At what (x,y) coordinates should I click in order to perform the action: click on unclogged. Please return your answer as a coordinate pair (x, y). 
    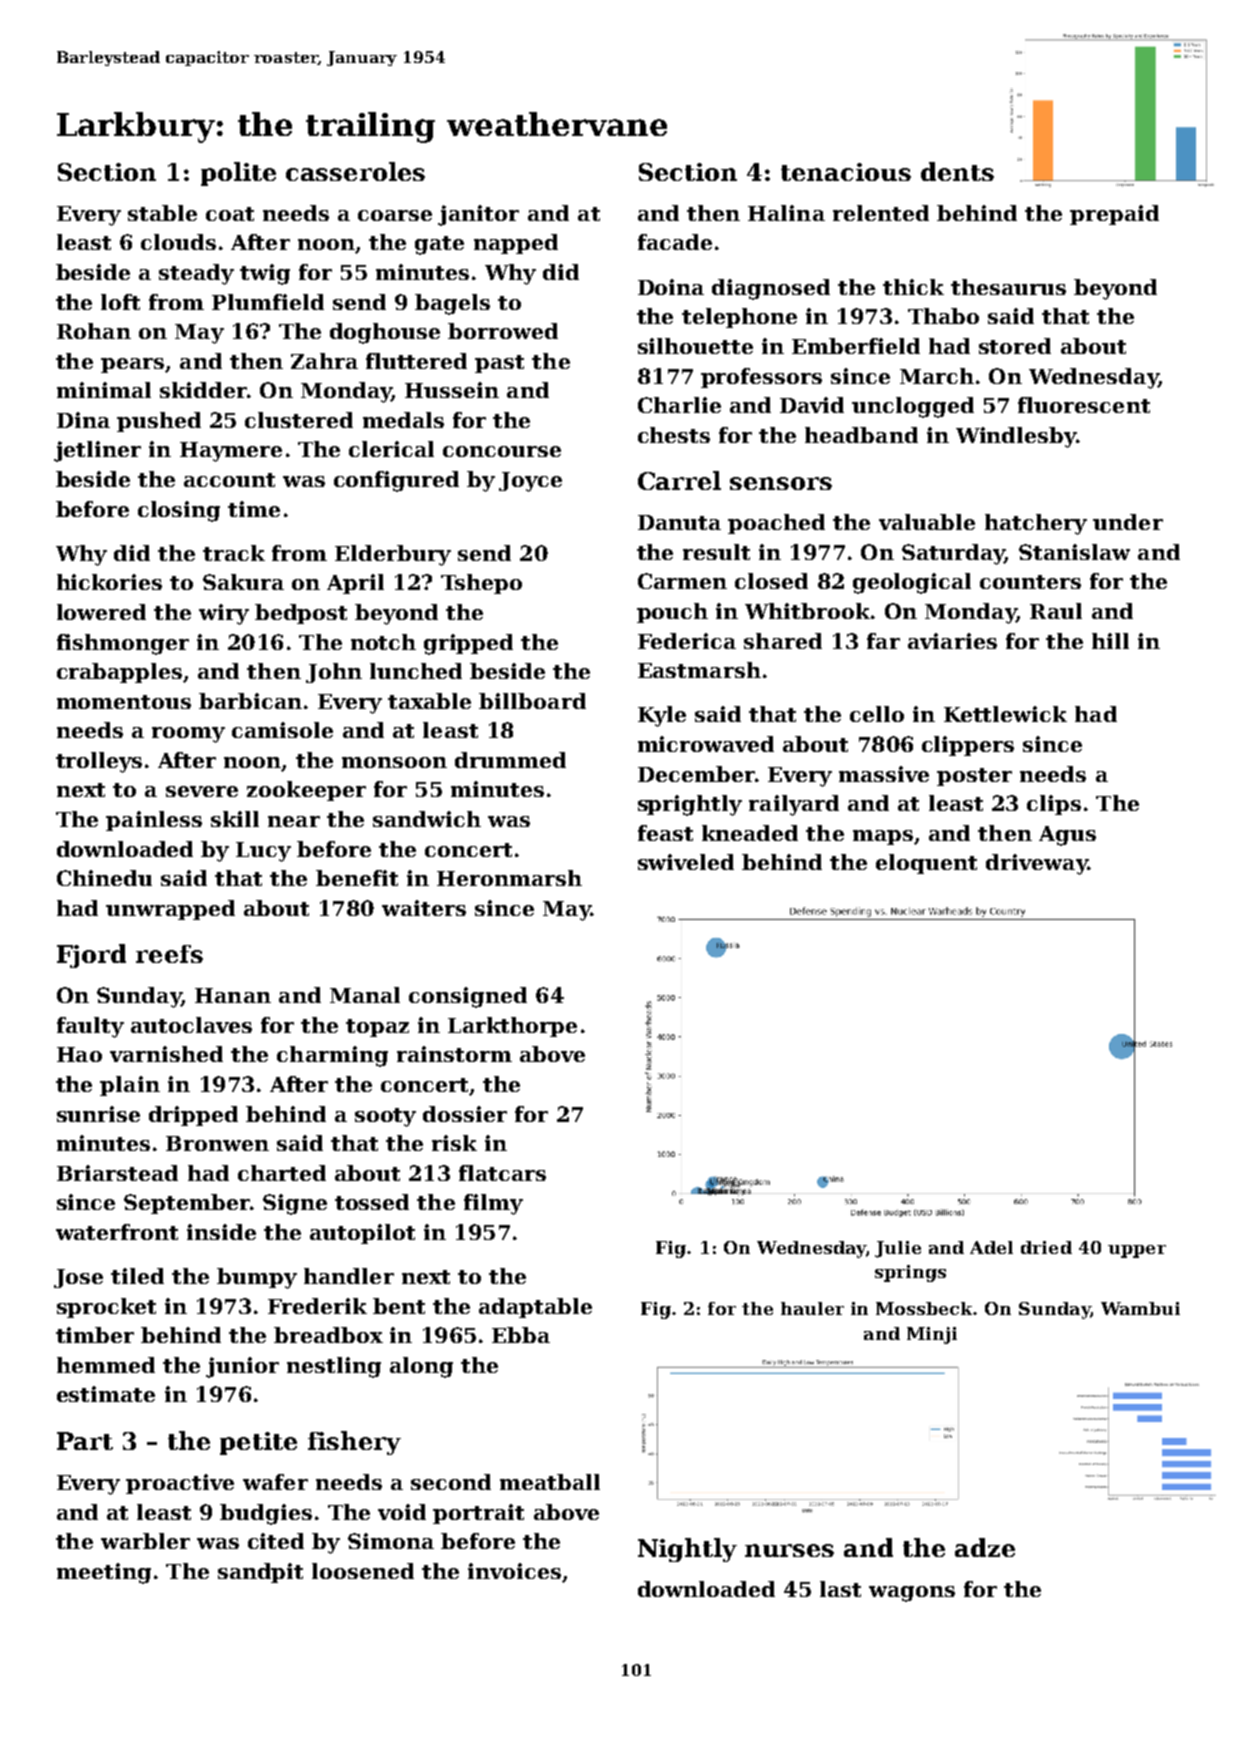
    Looking at the image, I should click on (913, 407).
